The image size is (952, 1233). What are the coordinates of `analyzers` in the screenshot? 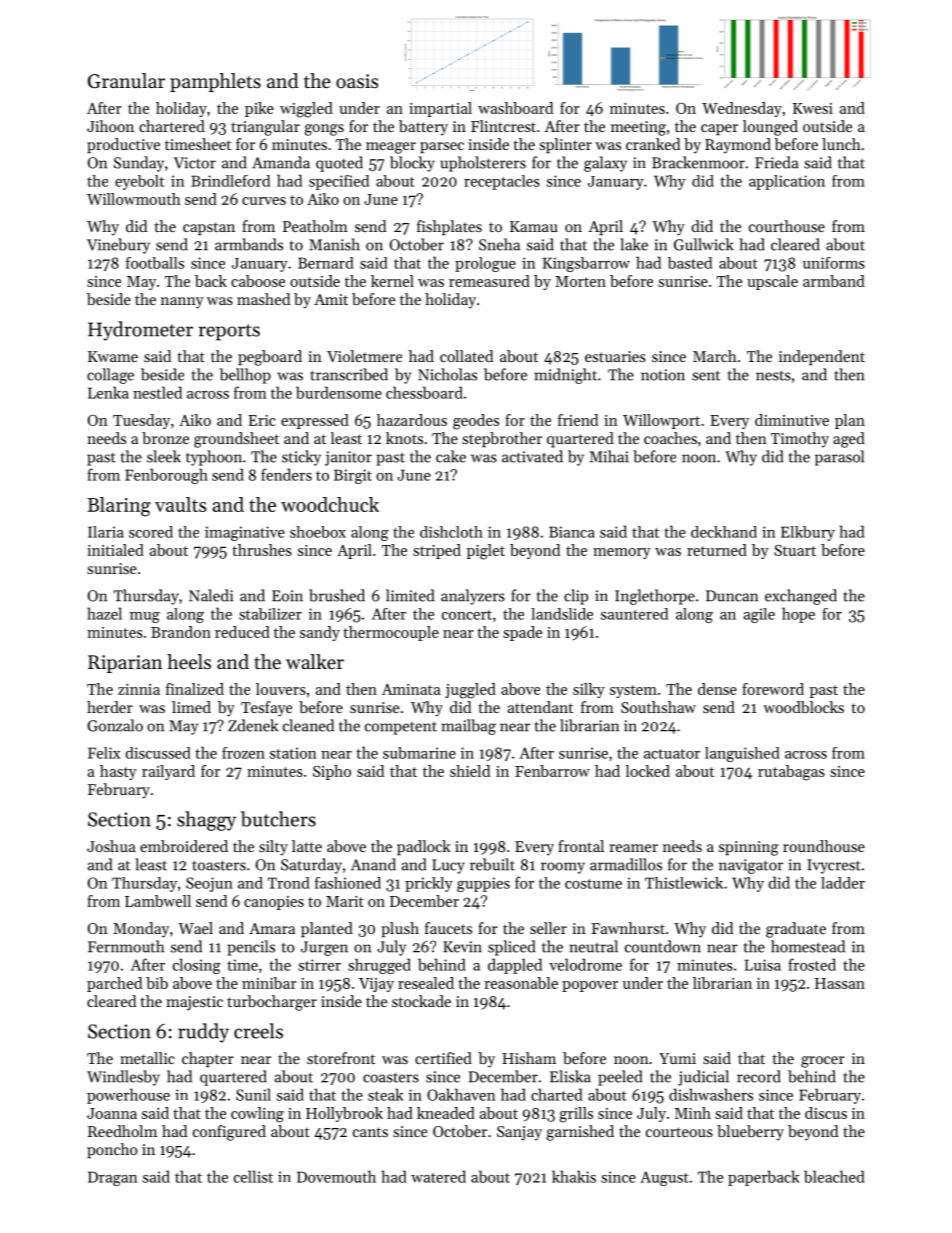 It's located at (473, 597).
